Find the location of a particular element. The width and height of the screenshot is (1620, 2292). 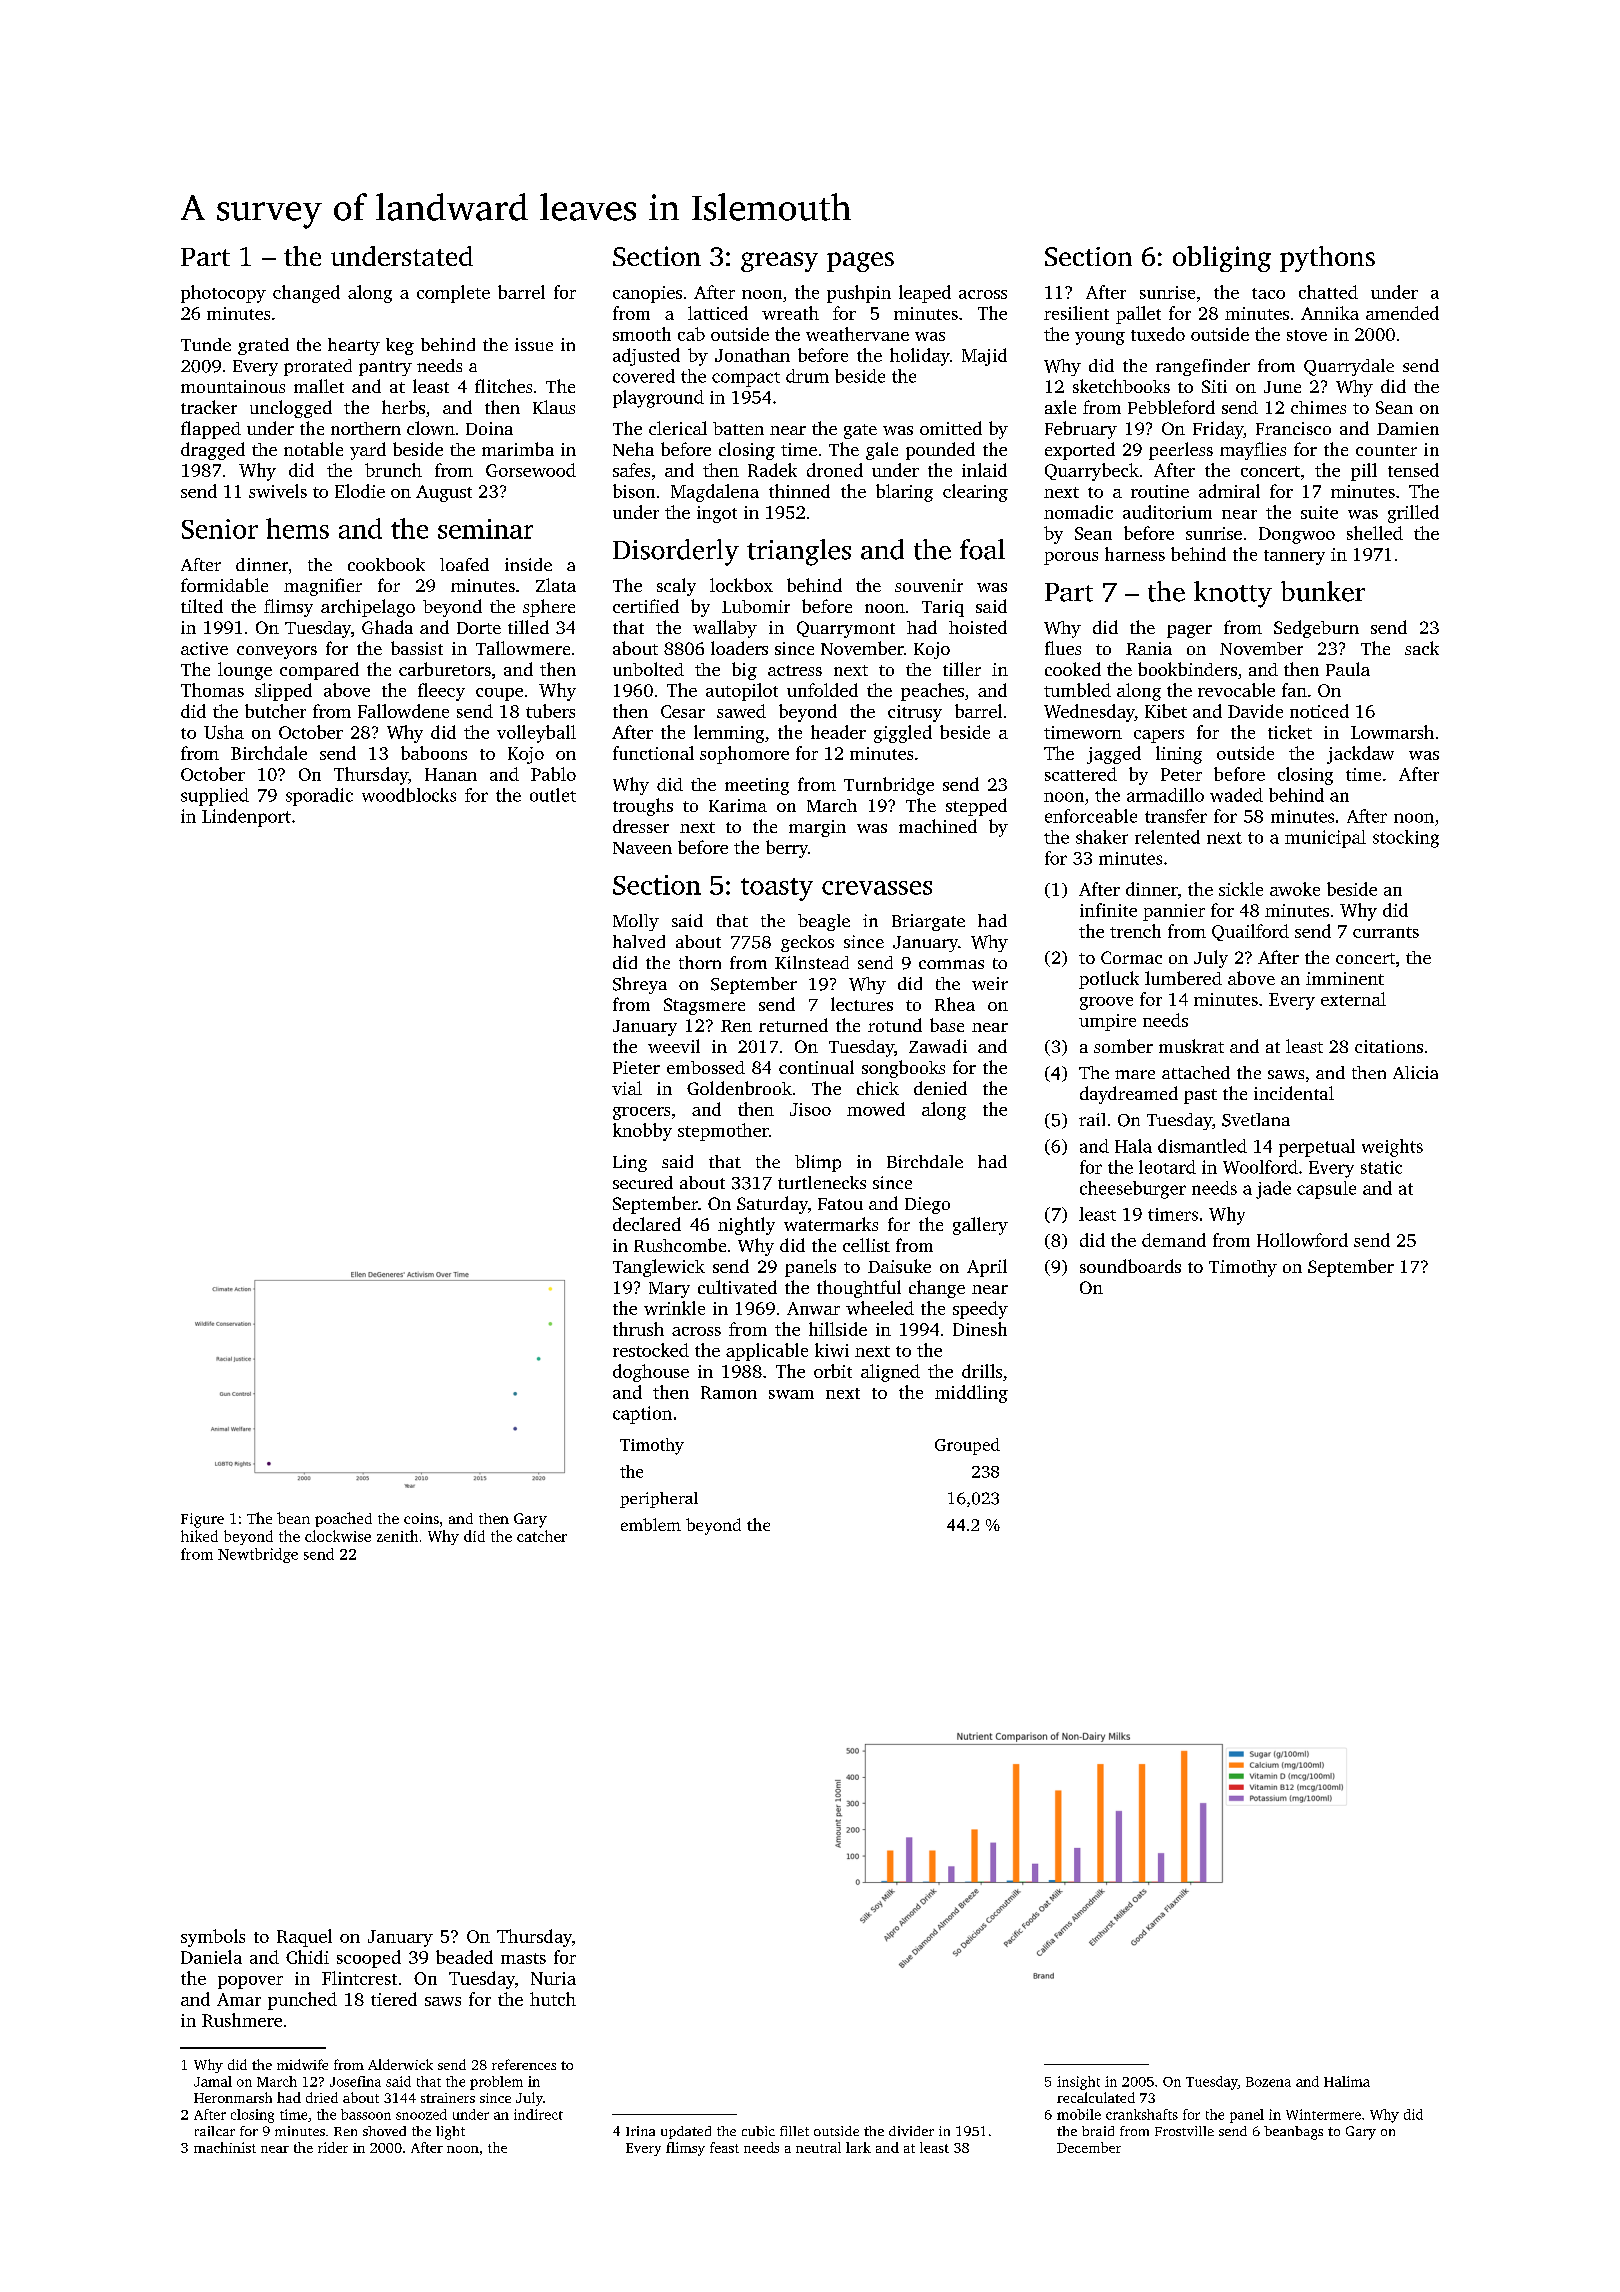

canopies is located at coordinates (647, 294).
